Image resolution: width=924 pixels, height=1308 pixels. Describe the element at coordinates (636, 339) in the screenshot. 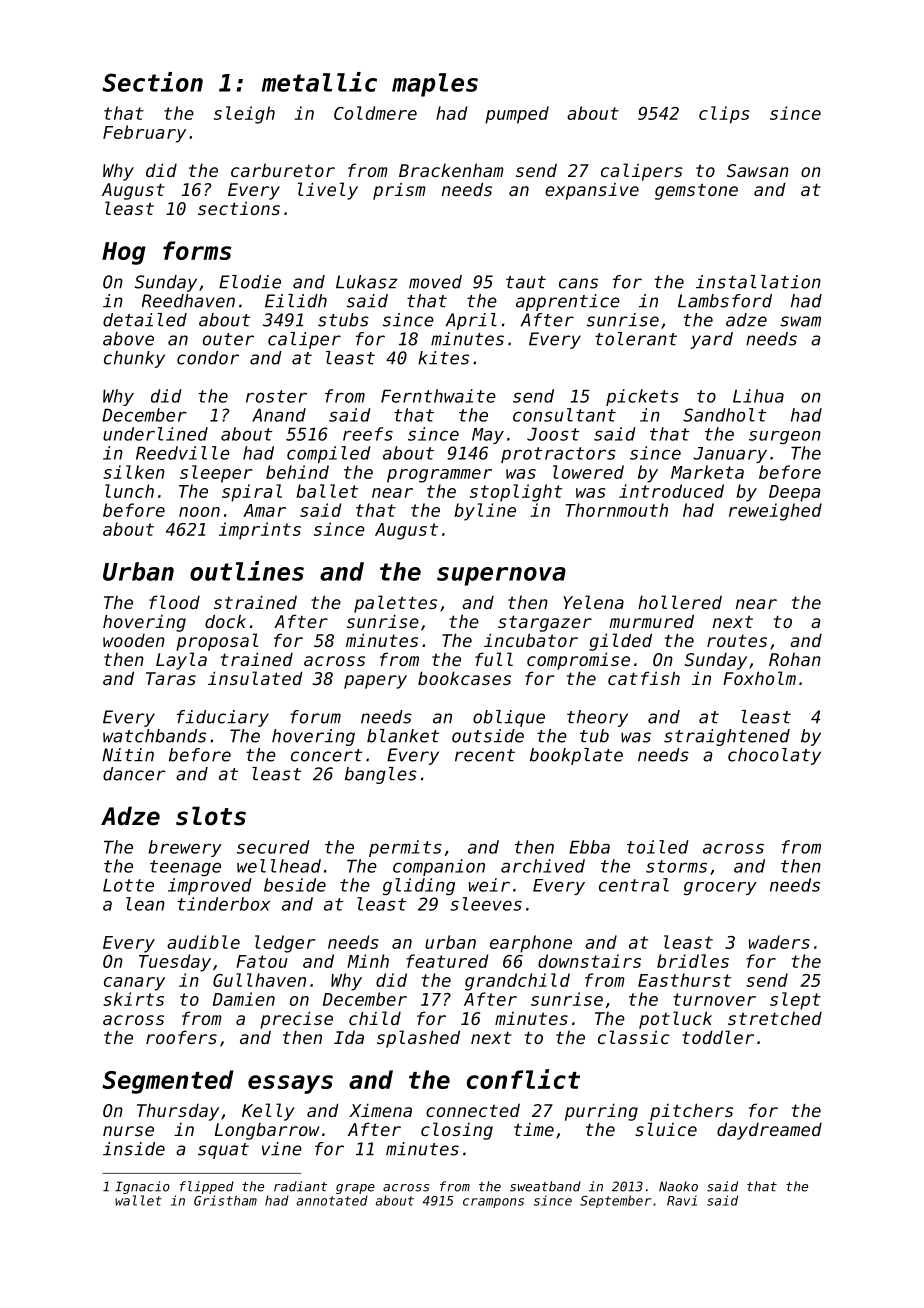

I see `tolerant` at that location.
